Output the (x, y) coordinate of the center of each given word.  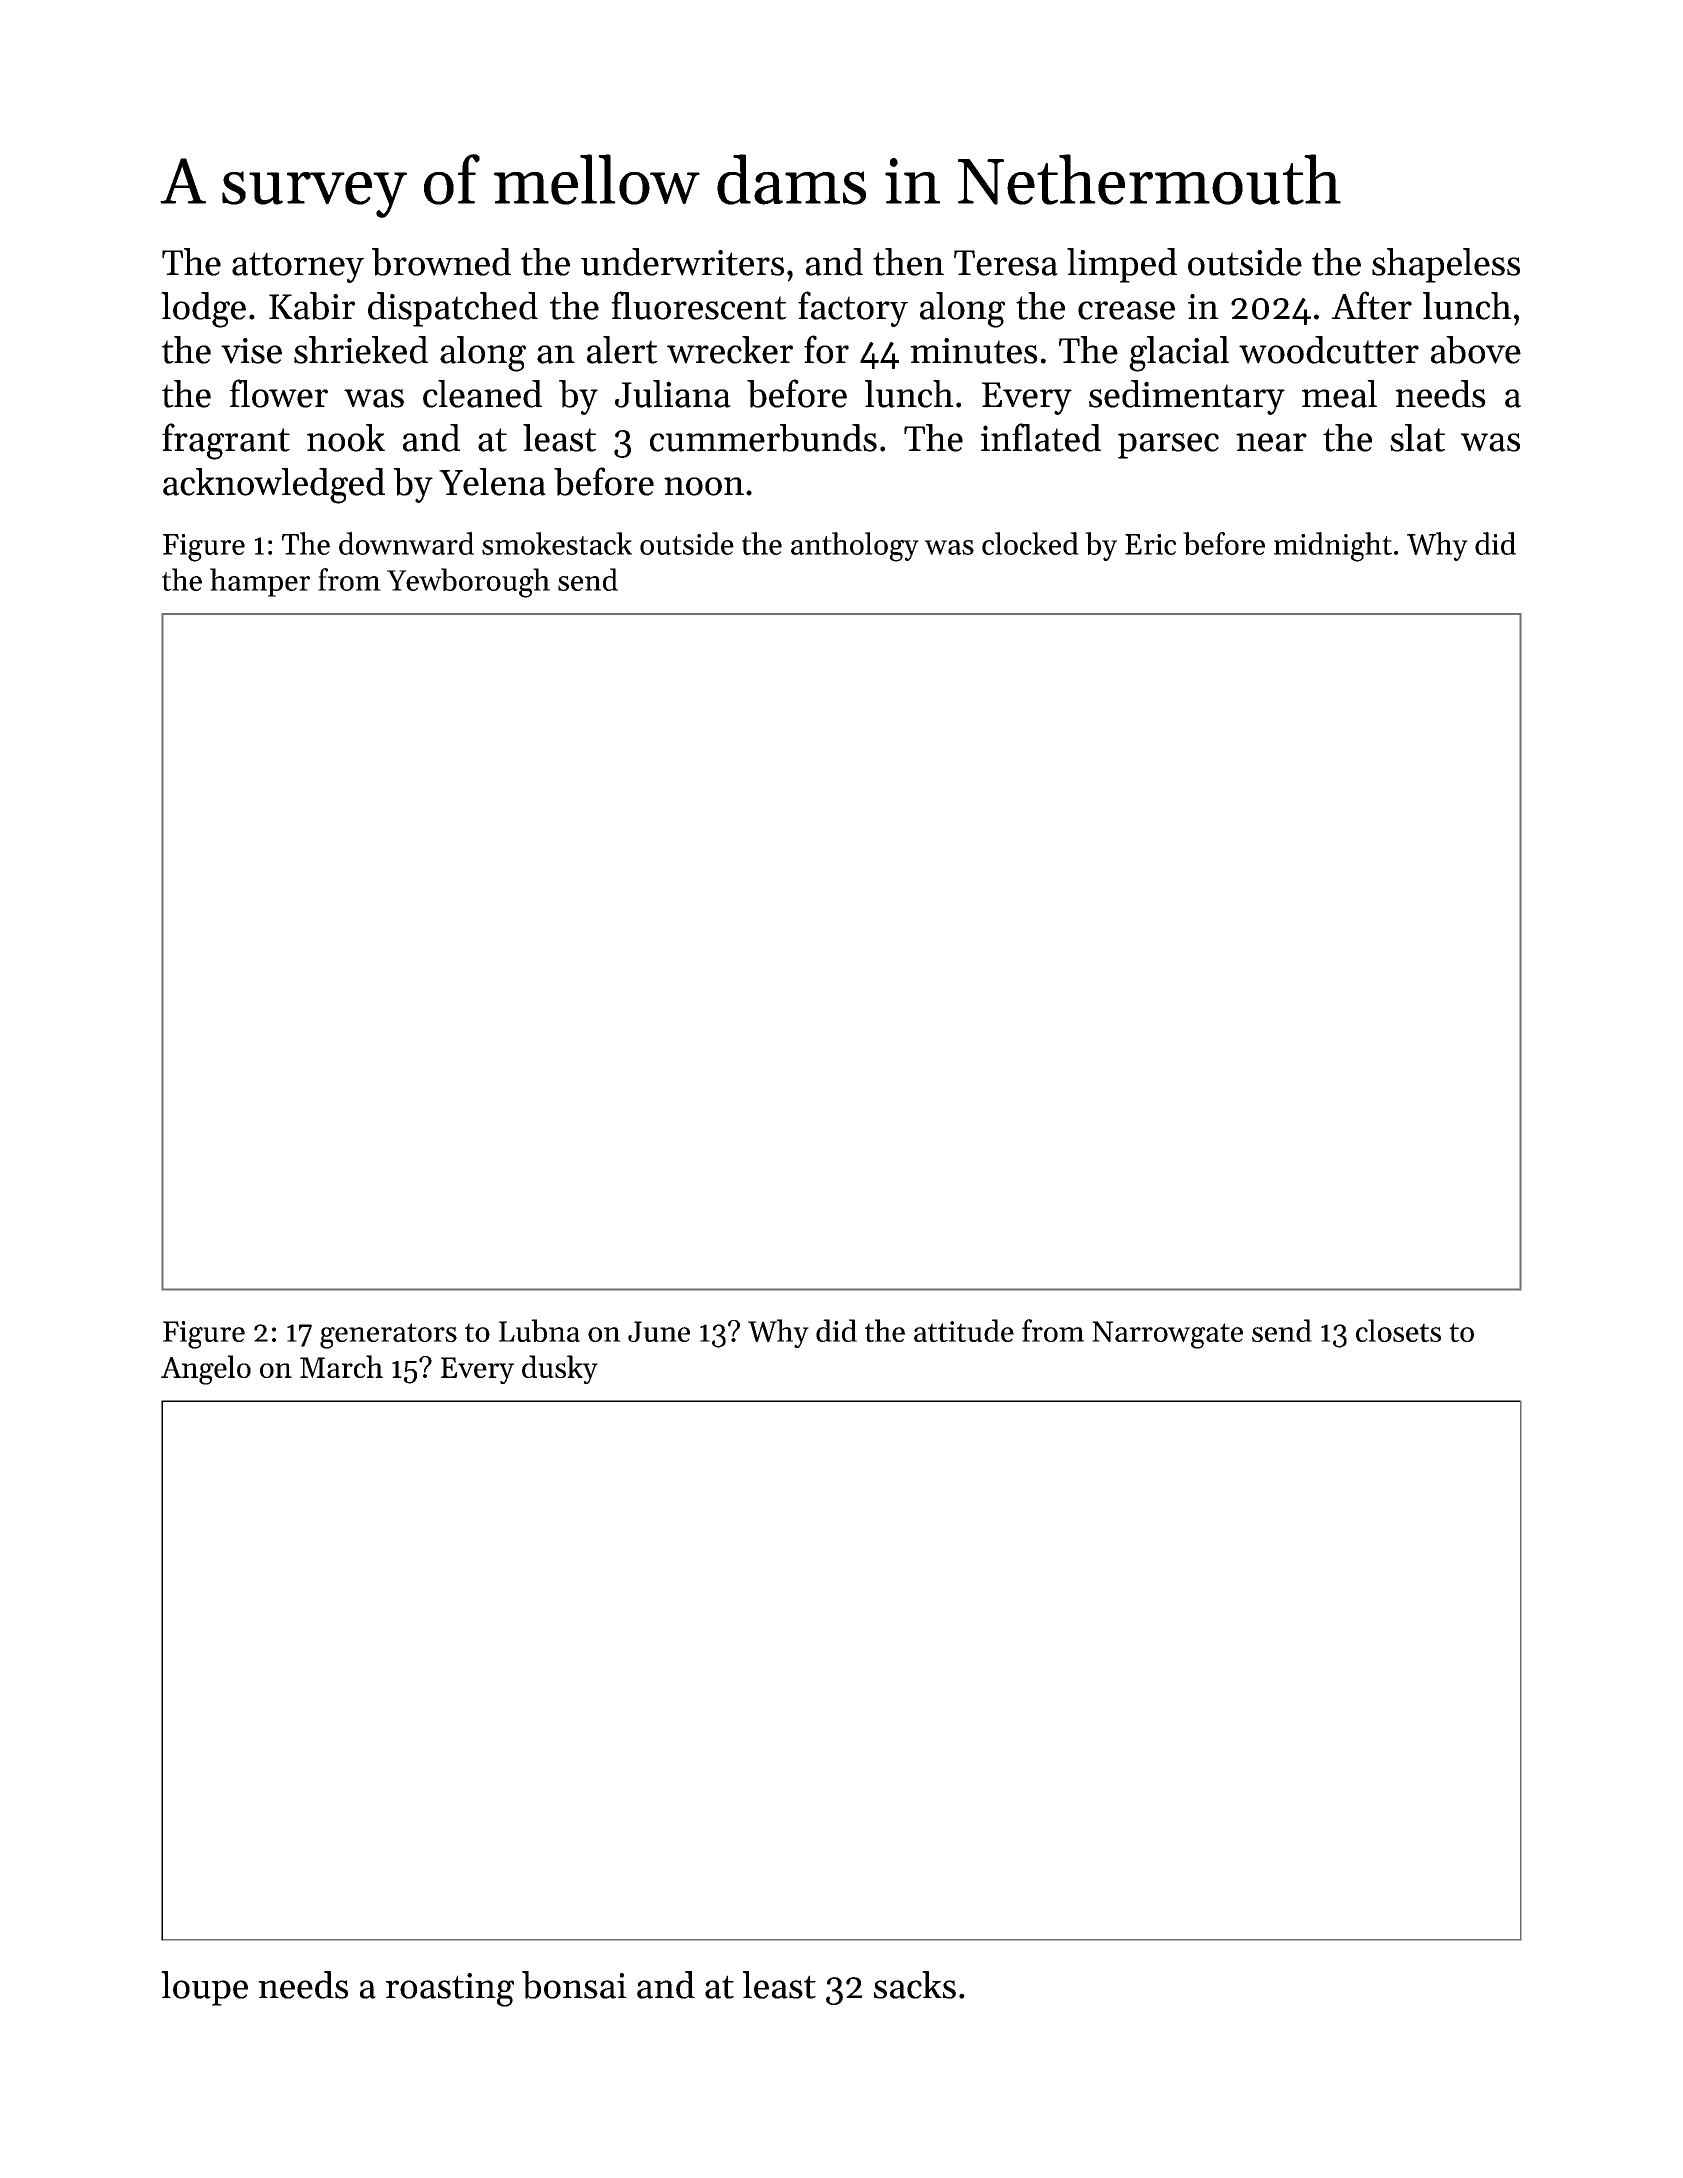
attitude (964, 1330)
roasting (450, 1990)
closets (1398, 1330)
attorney (298, 267)
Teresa (1006, 263)
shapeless (1446, 265)
